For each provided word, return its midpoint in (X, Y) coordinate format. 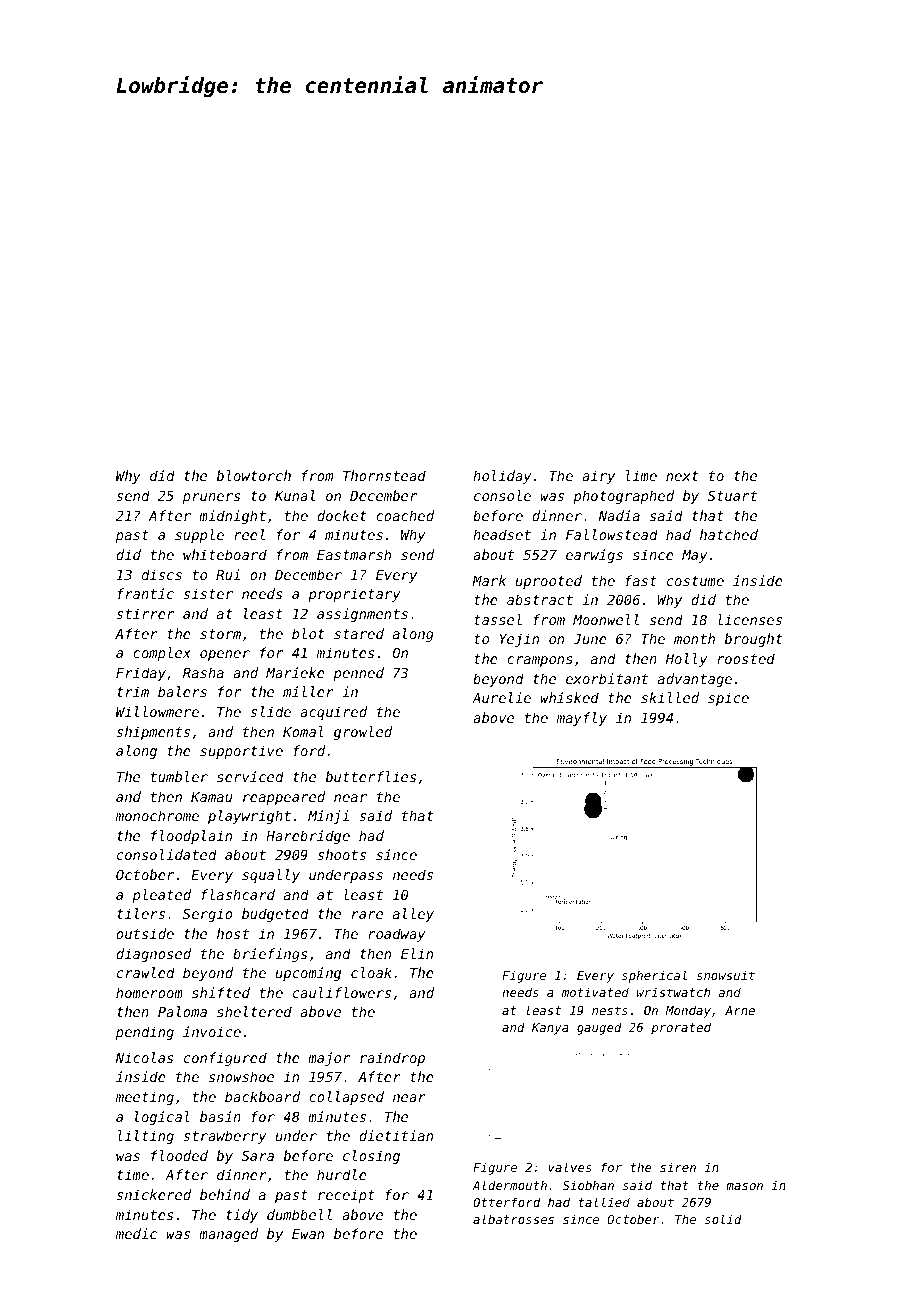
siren (678, 1167)
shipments (153, 733)
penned (358, 674)
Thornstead (384, 475)
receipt (346, 1196)
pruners (211, 498)
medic (136, 1233)
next (682, 476)
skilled (670, 697)
